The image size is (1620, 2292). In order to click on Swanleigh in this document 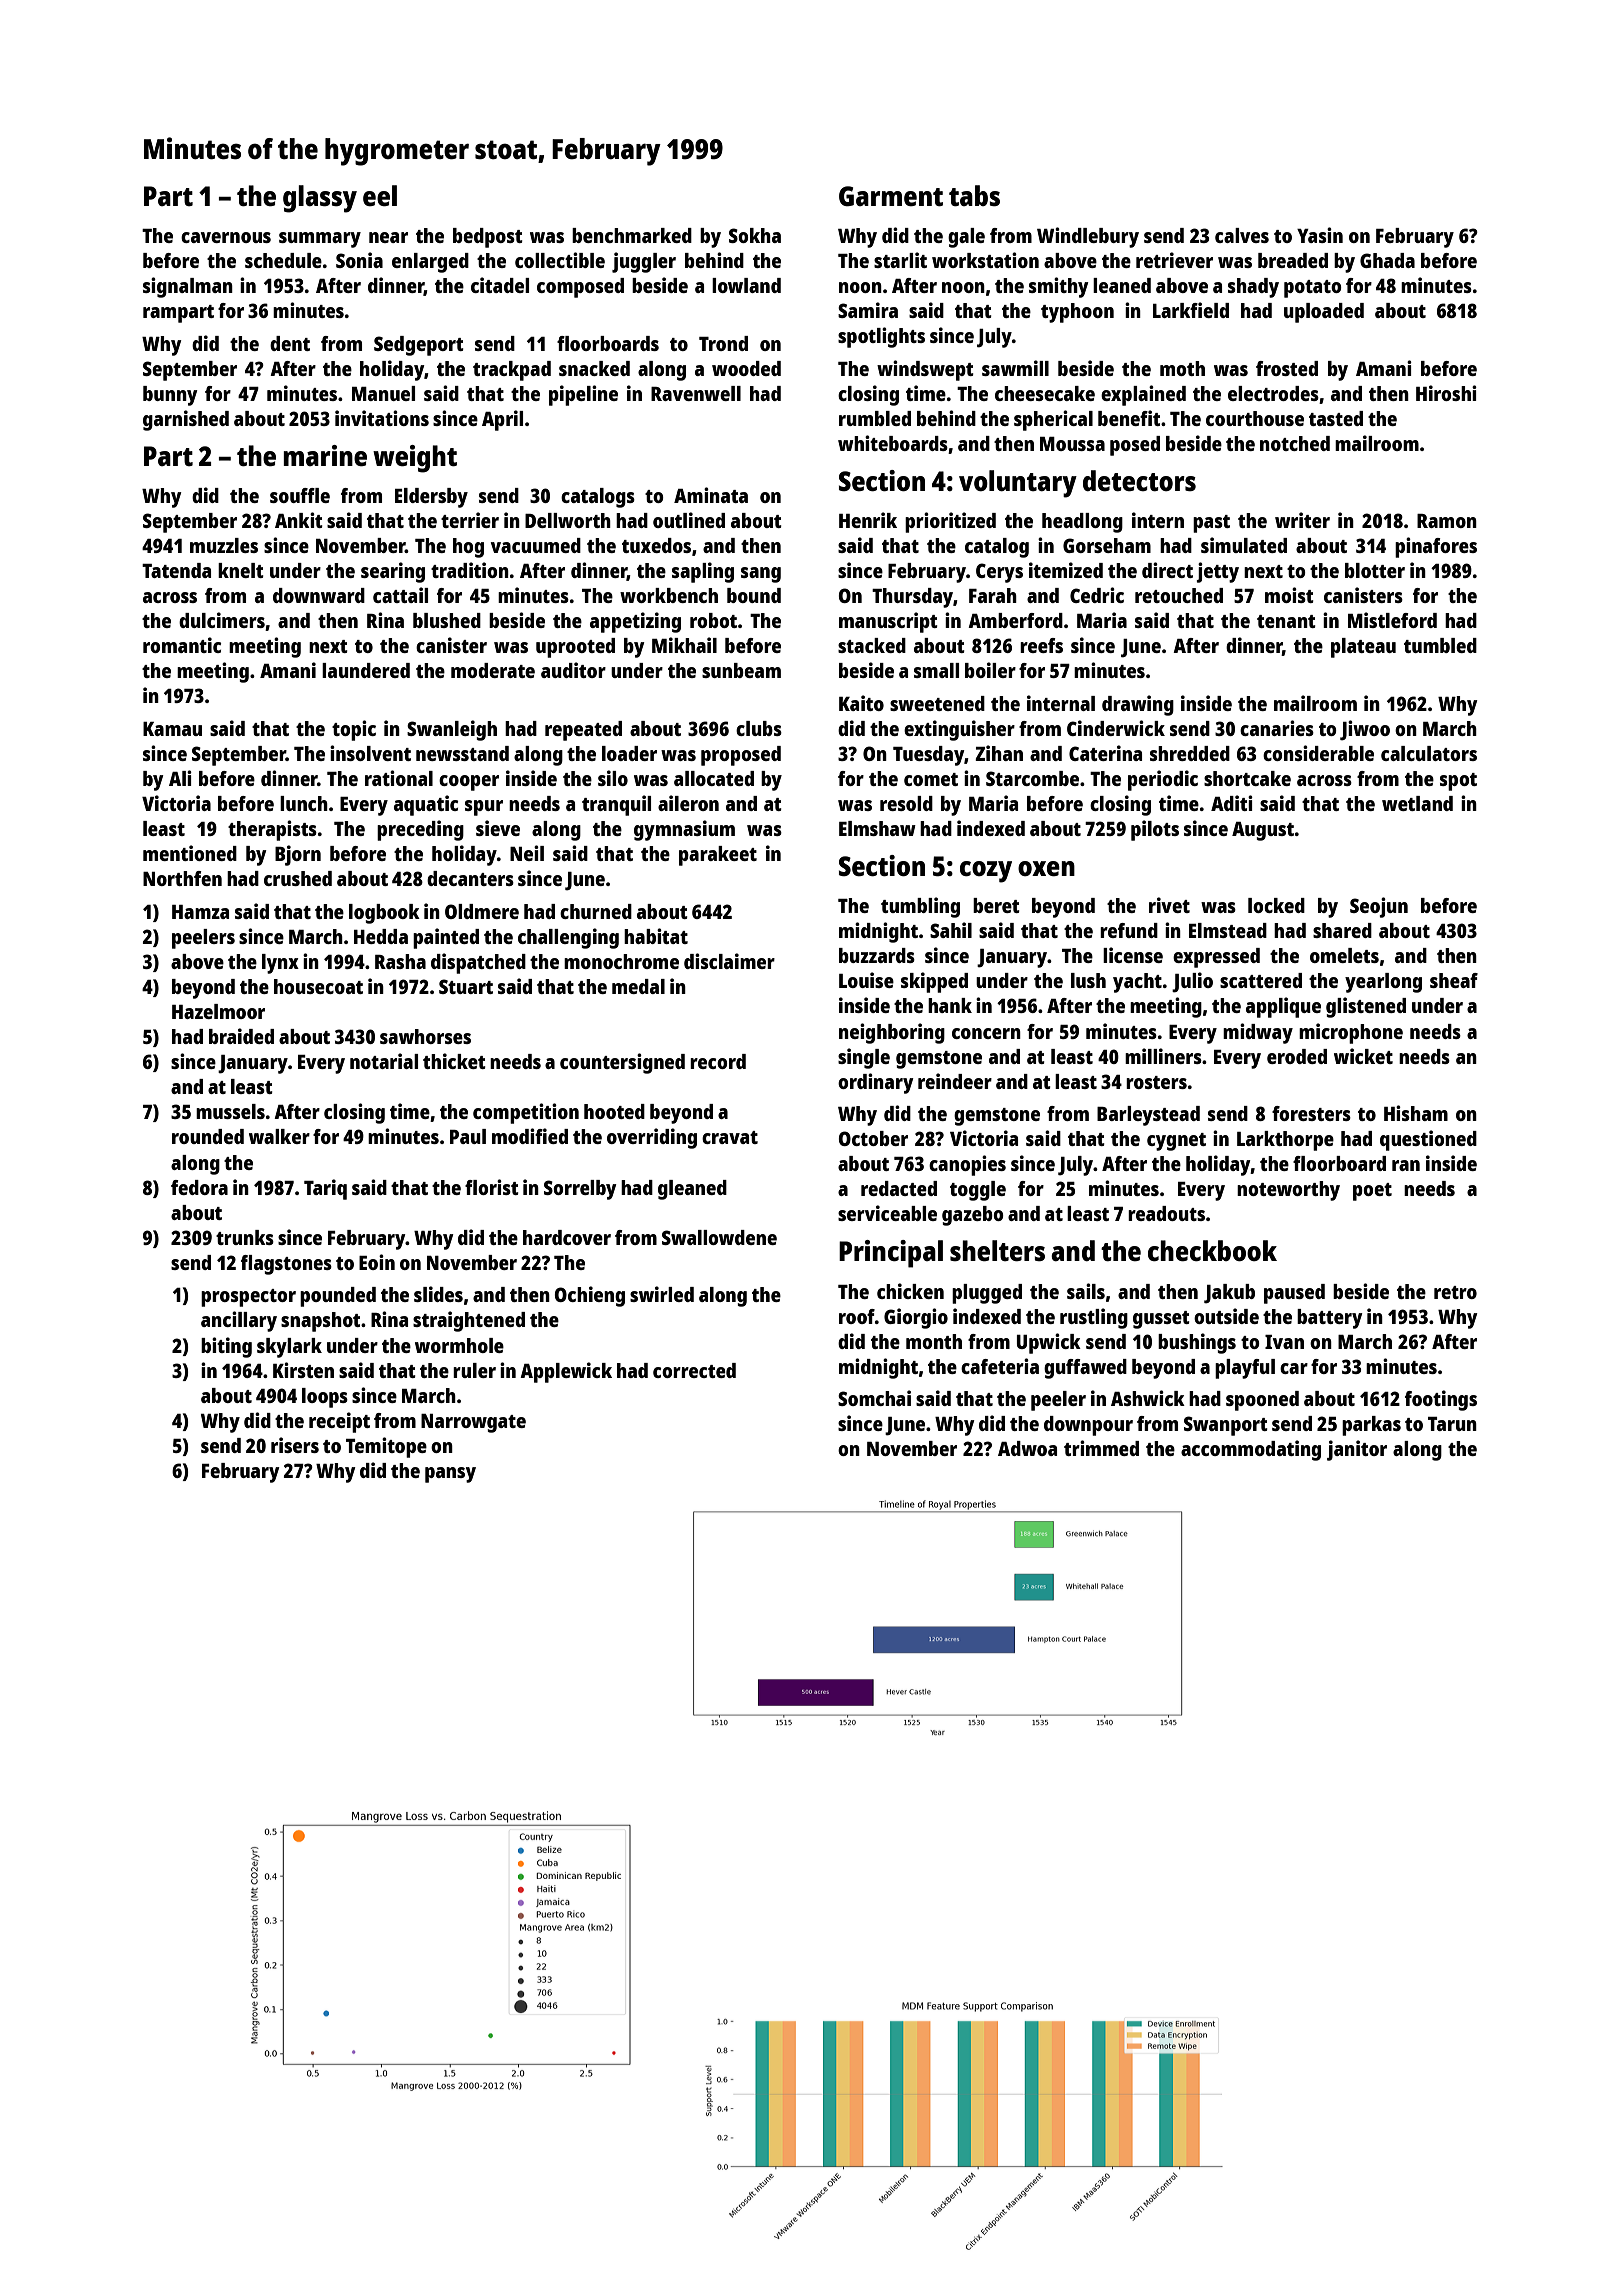, I will do `click(452, 730)`.
